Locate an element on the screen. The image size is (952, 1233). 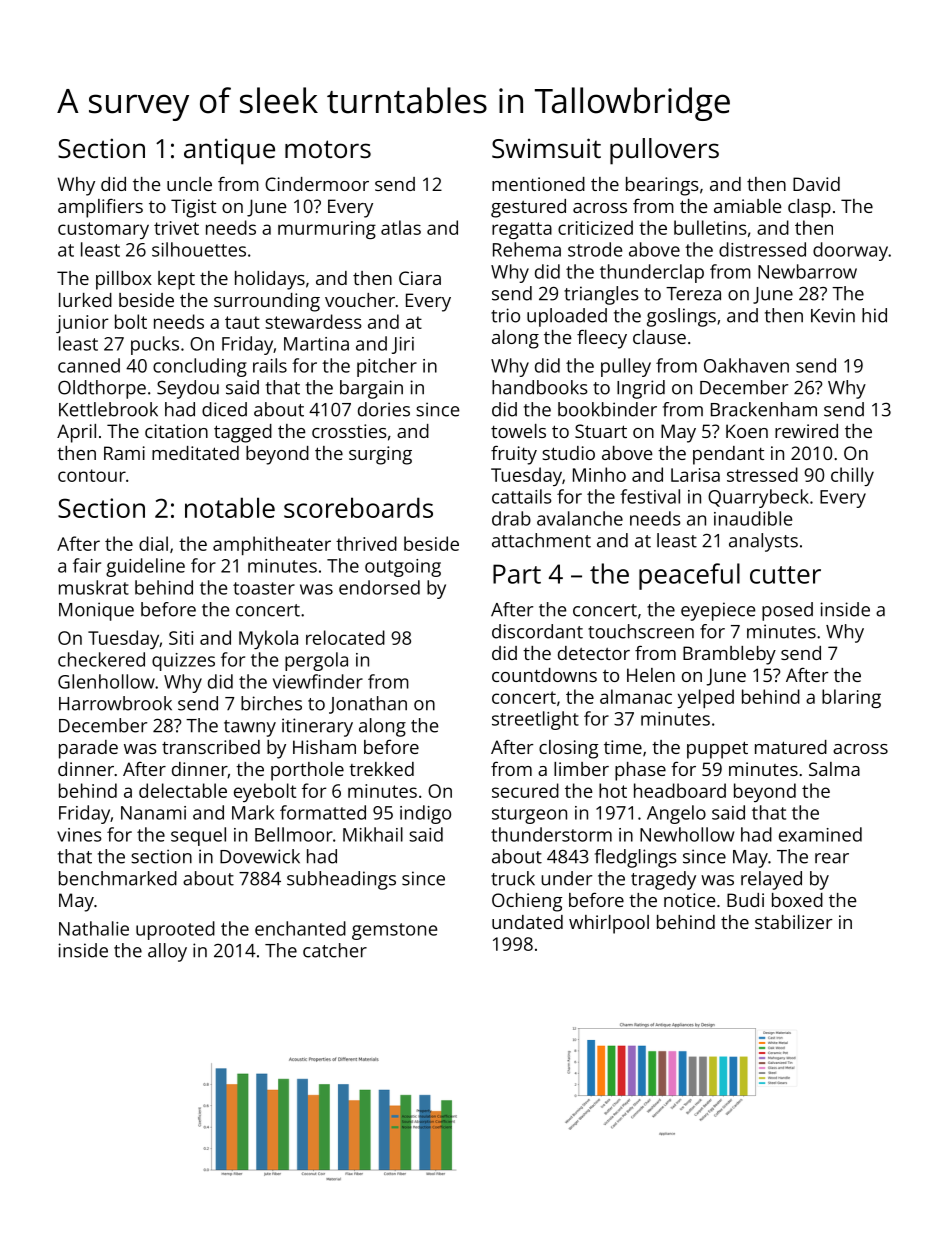
detector is located at coordinates (594, 653).
